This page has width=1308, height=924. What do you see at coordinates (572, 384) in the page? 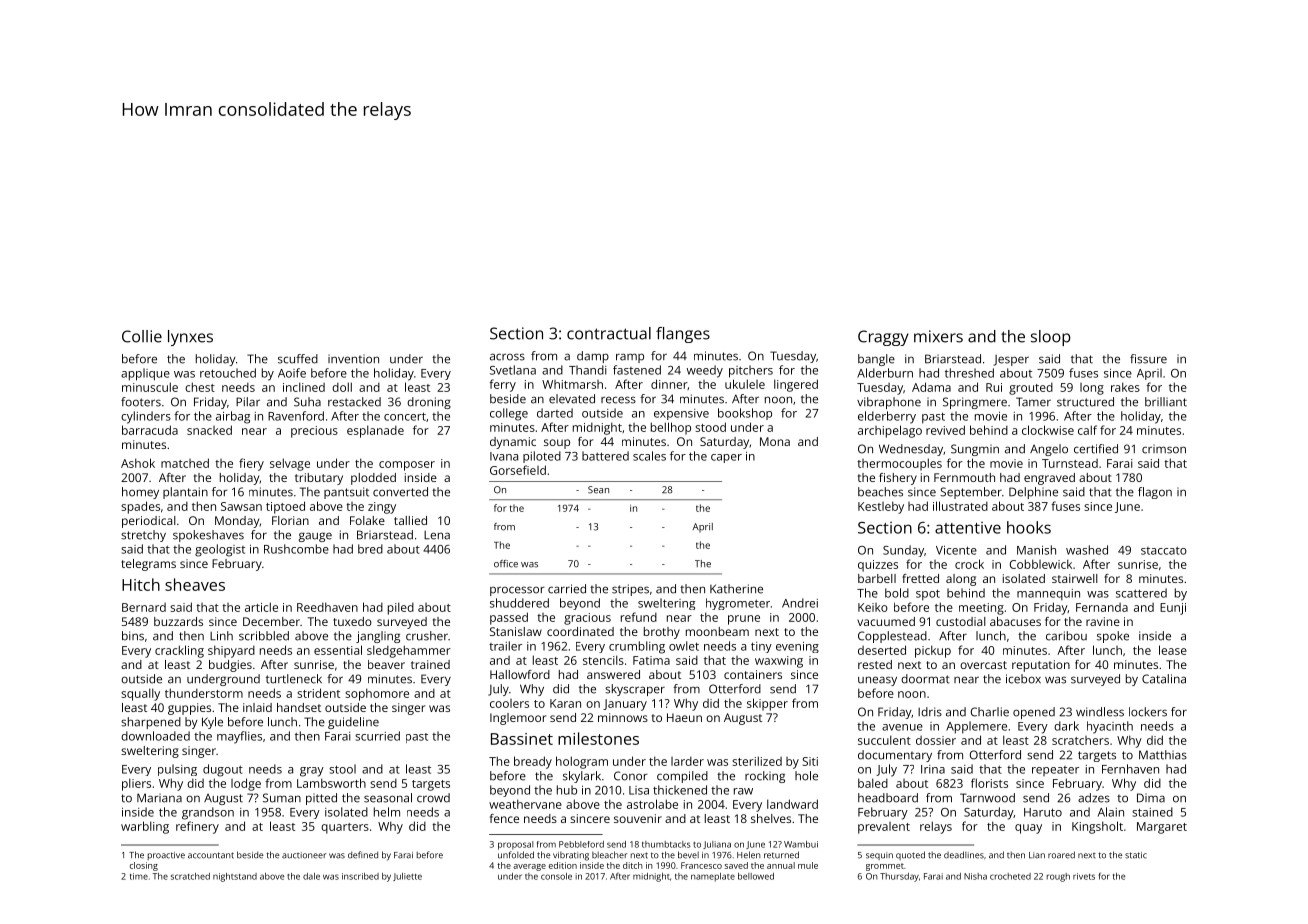
I see `Whitmarsh` at bounding box center [572, 384].
